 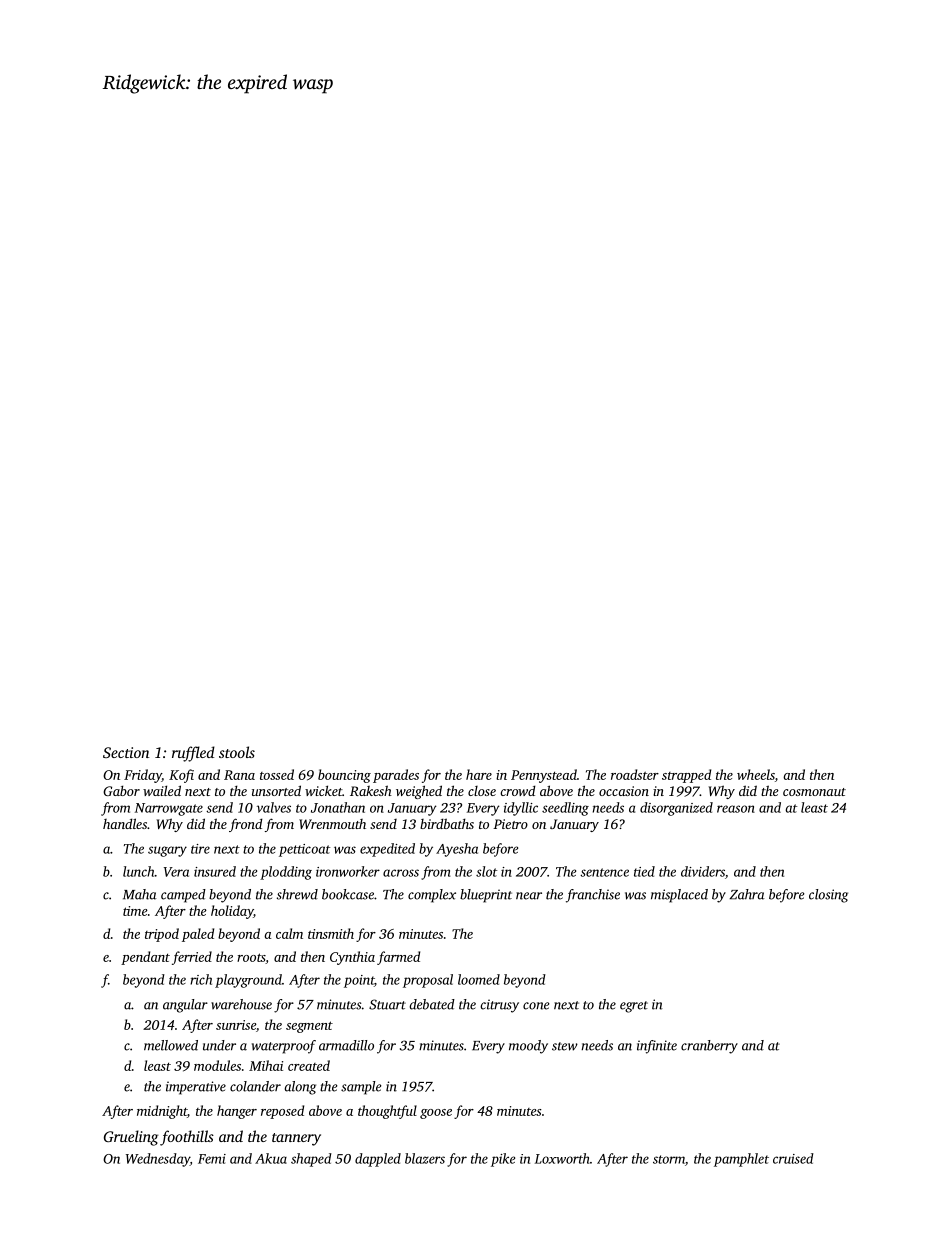 I want to click on calm, so click(x=289, y=933).
